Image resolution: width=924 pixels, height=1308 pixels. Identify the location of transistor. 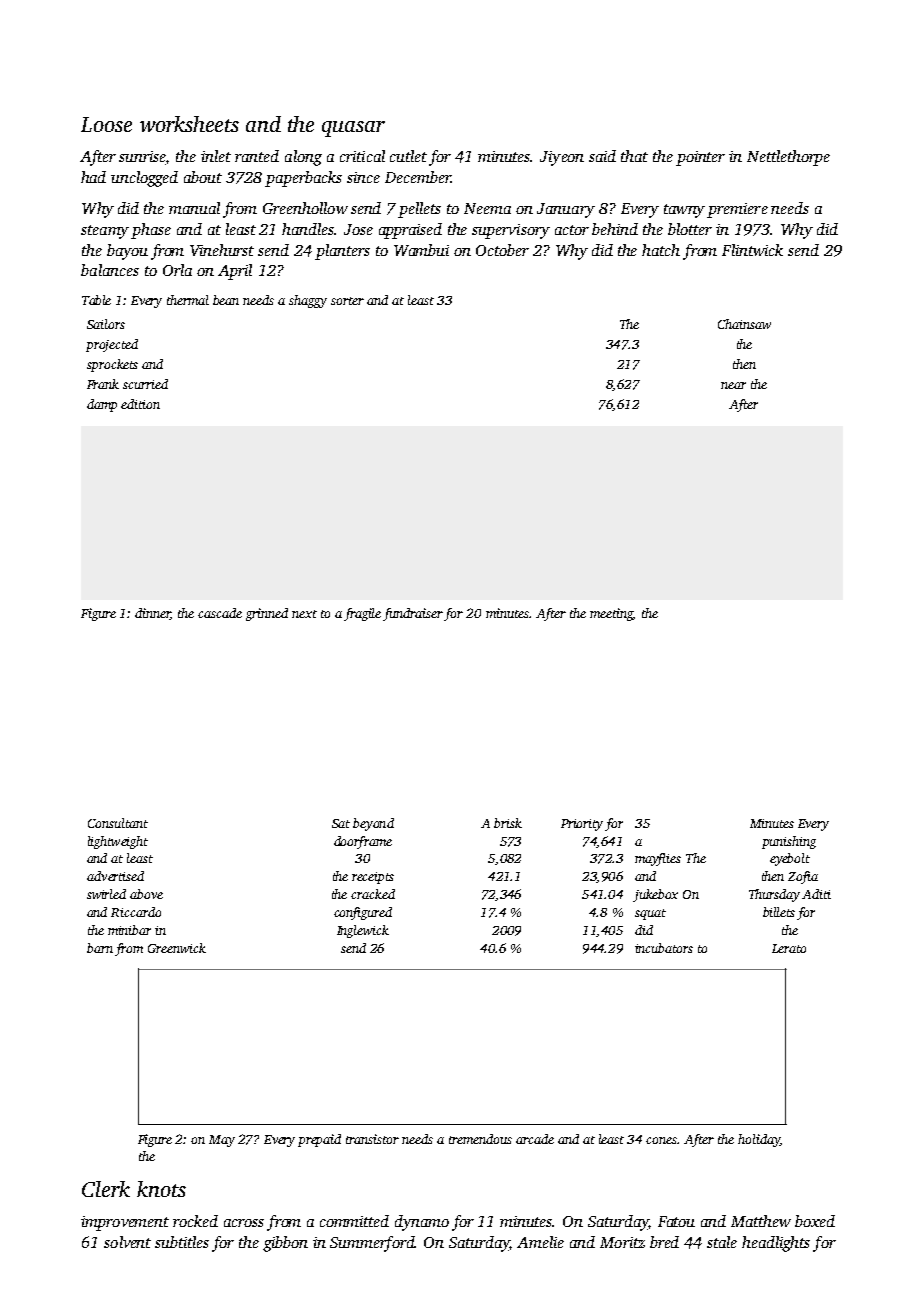
(372, 1139).
